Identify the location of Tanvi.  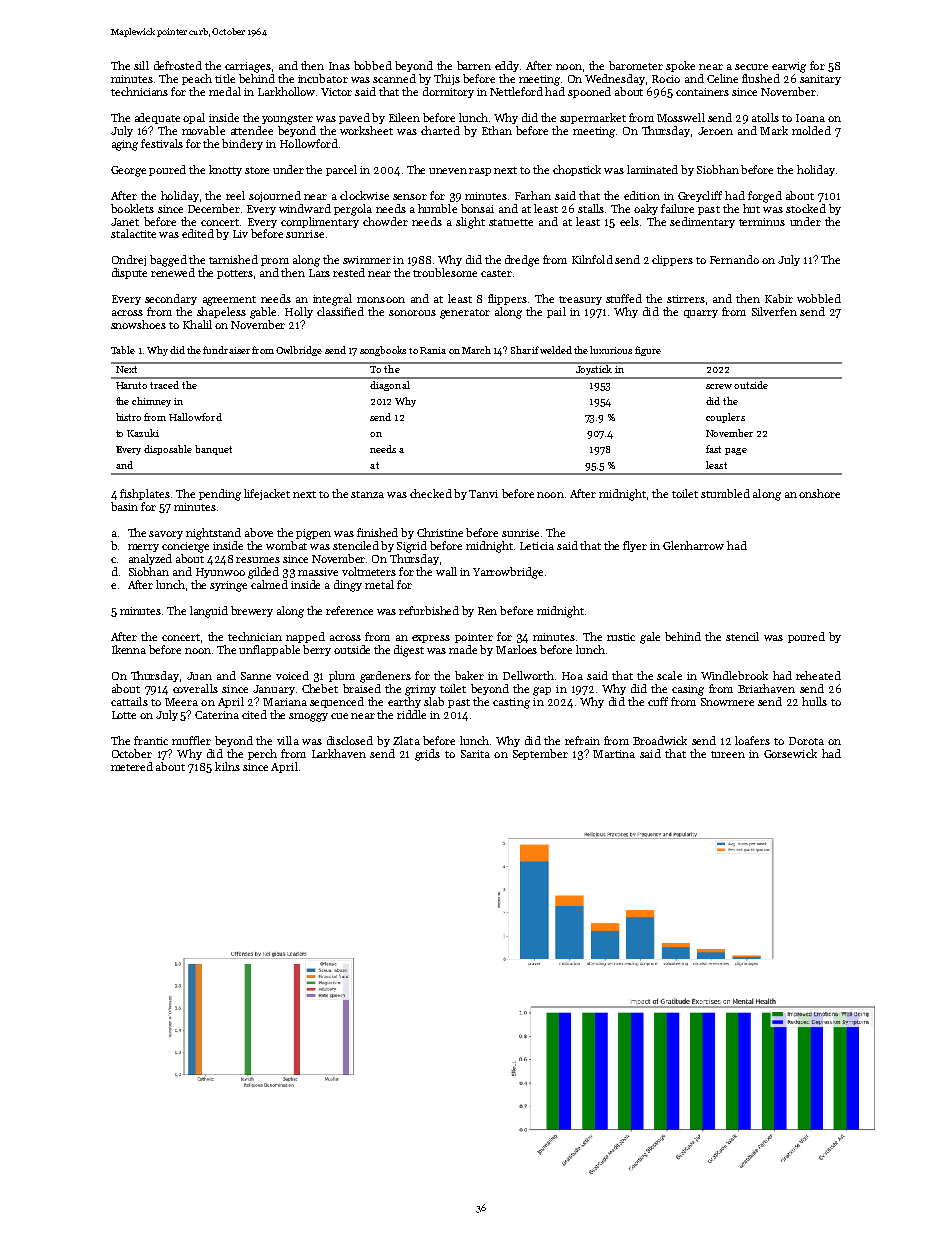
(483, 494).
